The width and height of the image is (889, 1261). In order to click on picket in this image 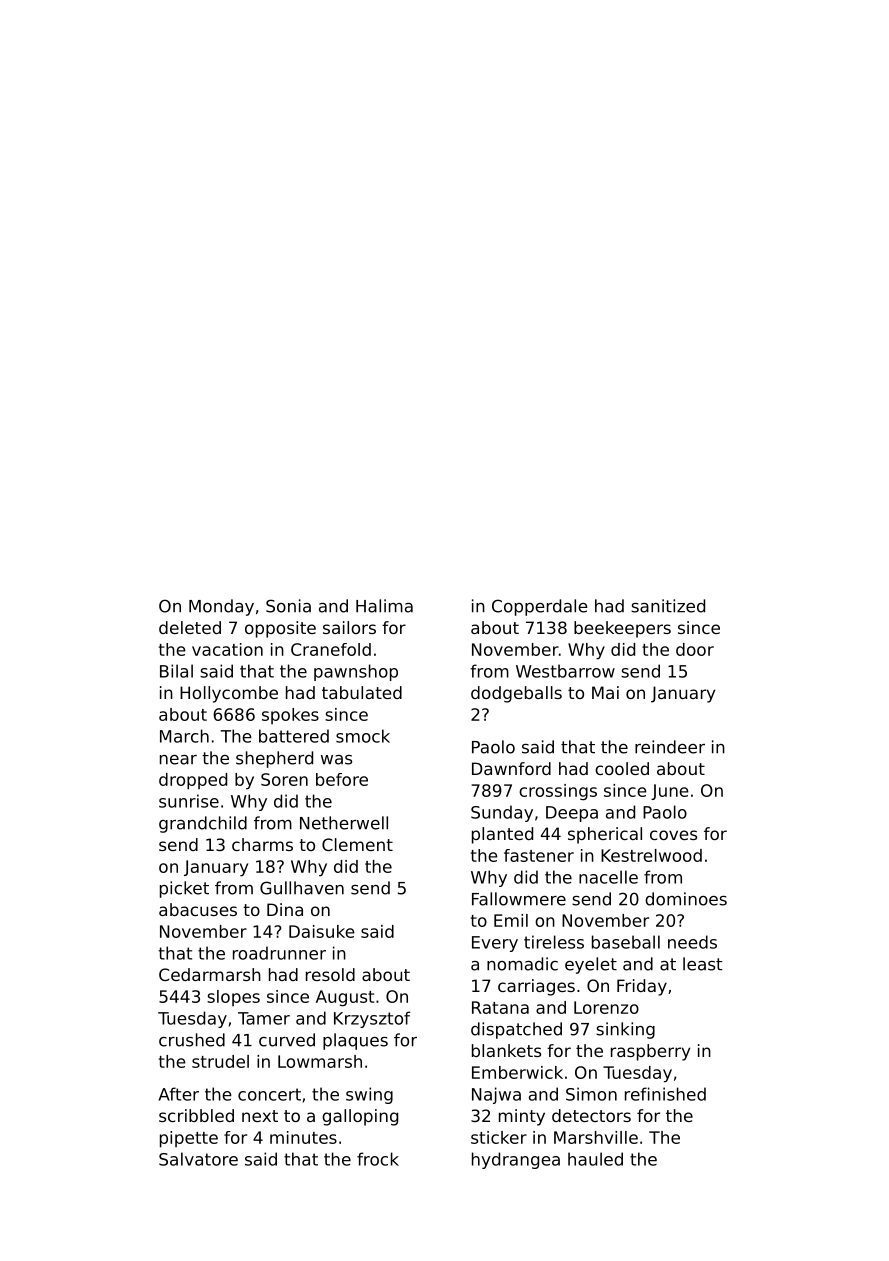, I will do `click(184, 889)`.
